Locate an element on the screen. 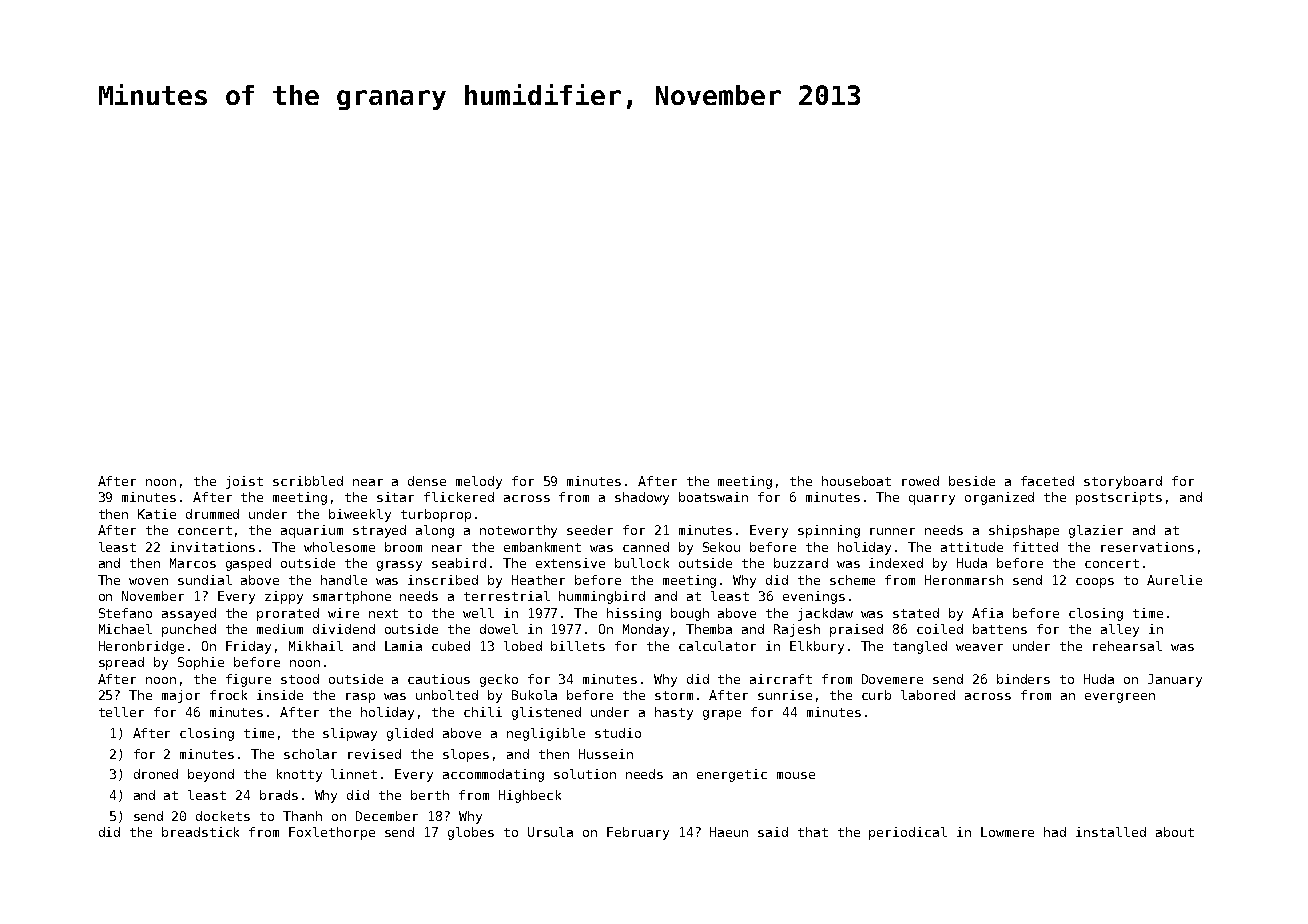 Image resolution: width=1308 pixels, height=924 pixels. joist is located at coordinates (244, 482).
